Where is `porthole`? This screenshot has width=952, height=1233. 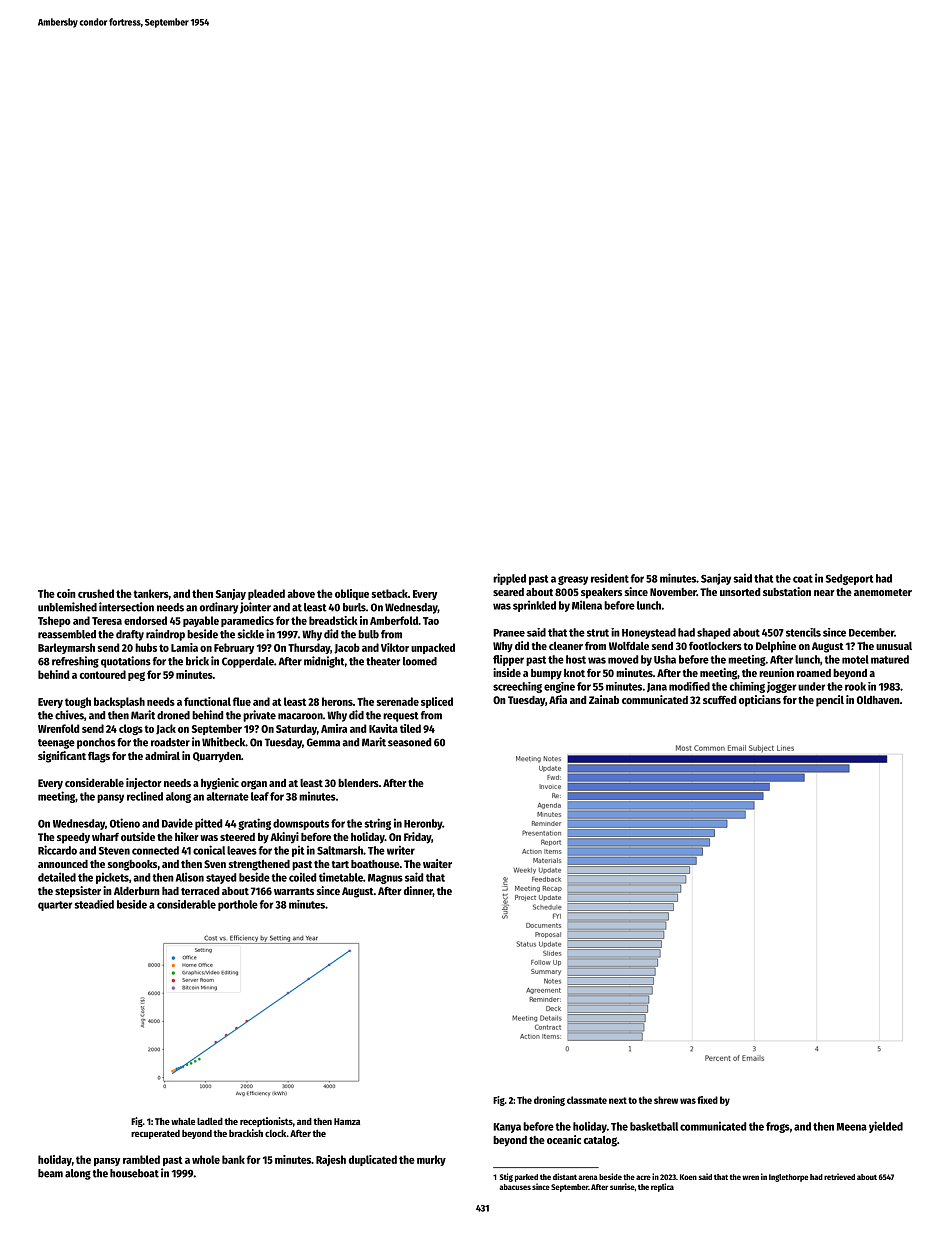
porthole is located at coordinates (238, 905).
